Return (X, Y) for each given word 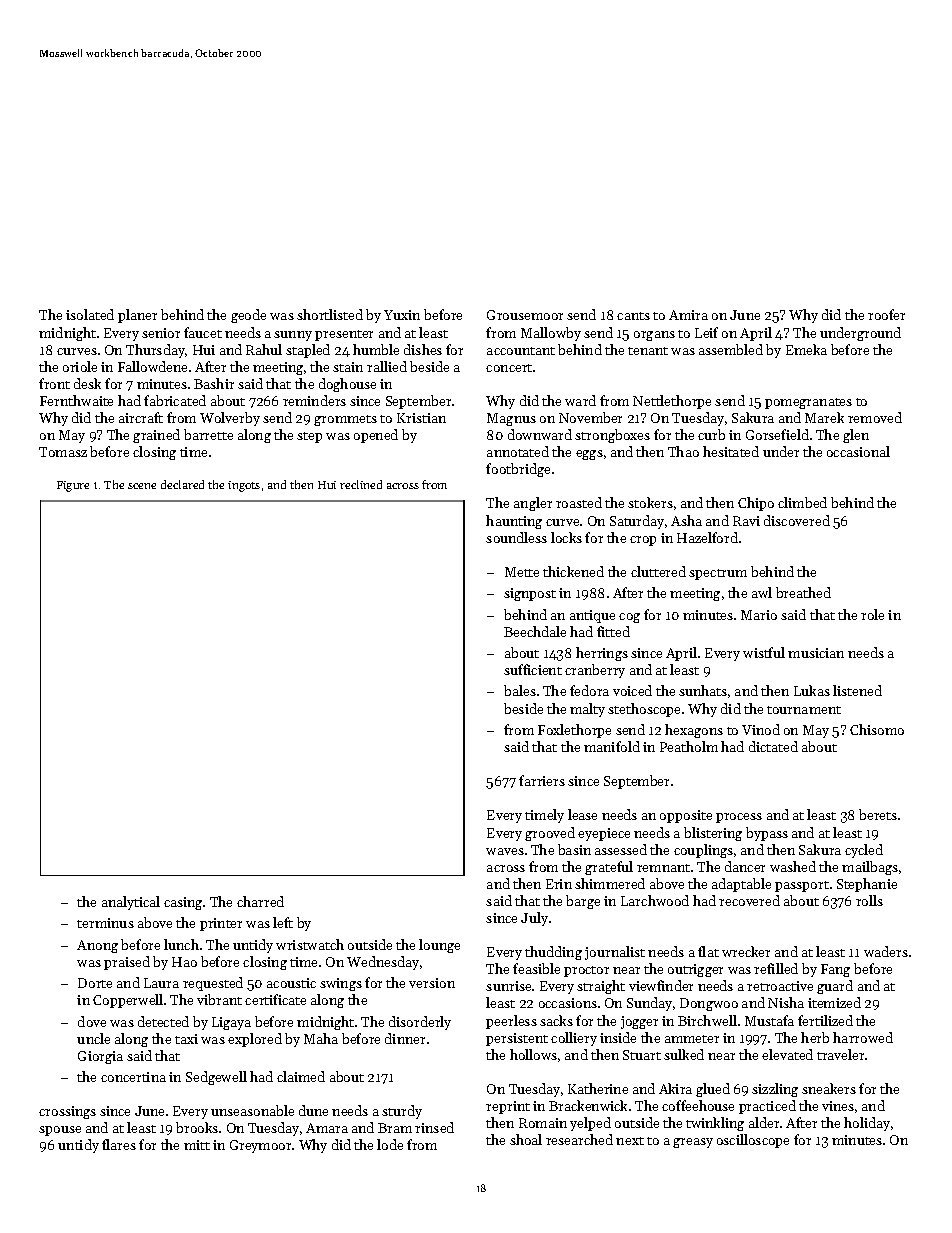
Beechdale (535, 631)
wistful (764, 652)
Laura (161, 983)
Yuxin (402, 315)
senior (161, 333)
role (872, 614)
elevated (787, 1054)
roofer (886, 314)
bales (520, 690)
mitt (197, 1145)
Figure (73, 486)
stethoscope (644, 710)
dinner (405, 1038)
